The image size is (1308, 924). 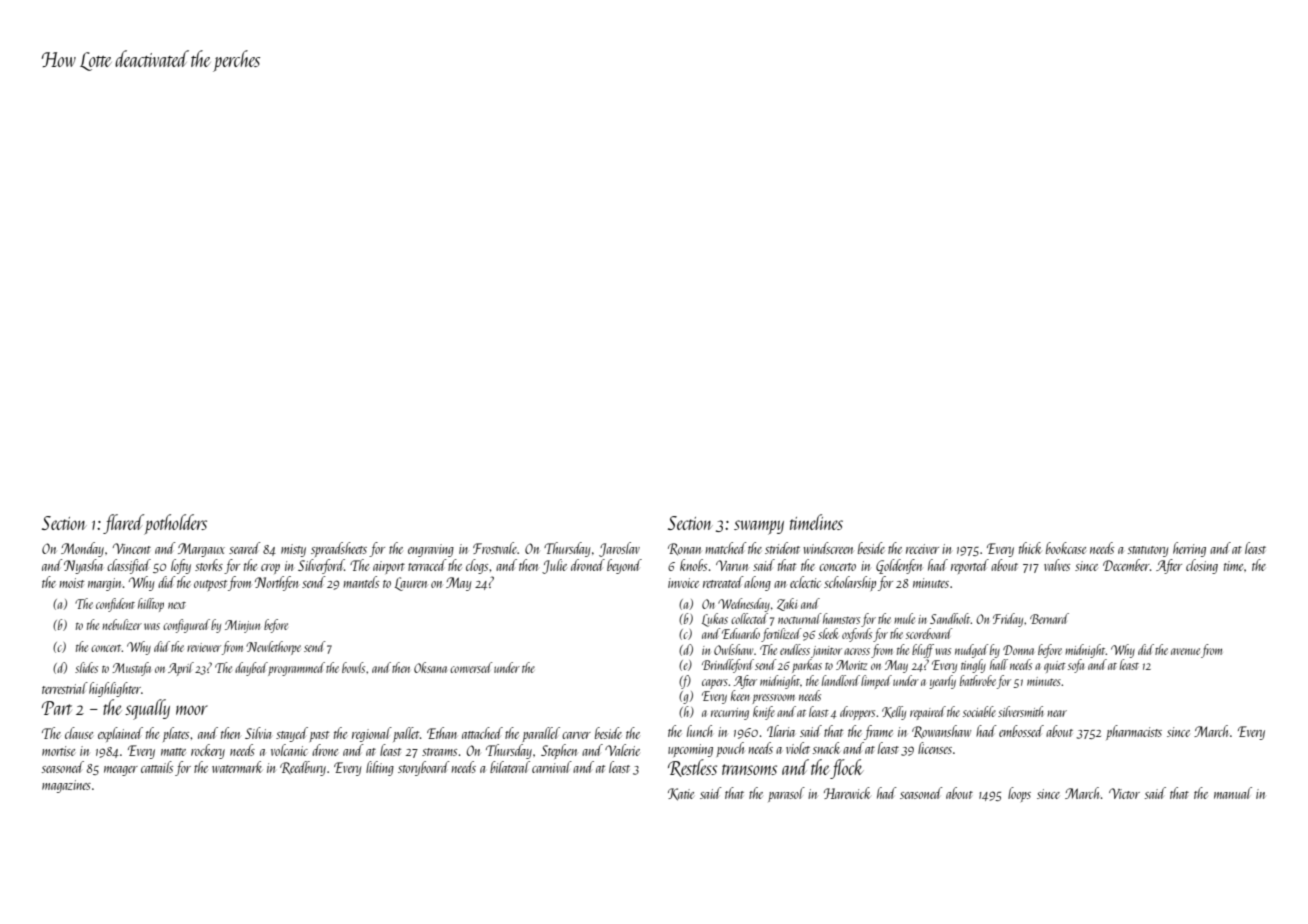 I want to click on swampy, so click(x=759, y=527).
